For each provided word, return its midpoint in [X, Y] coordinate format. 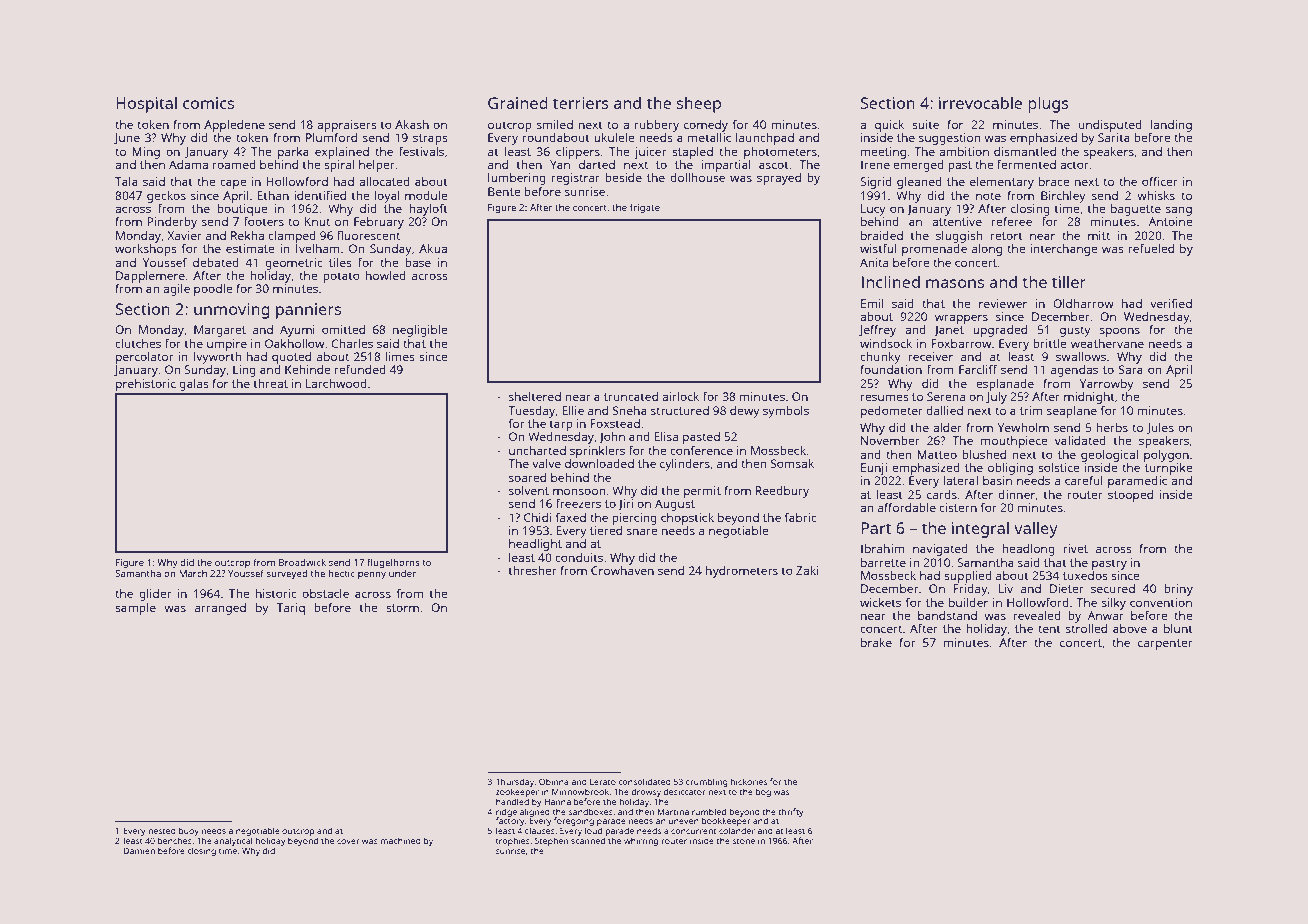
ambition [964, 151]
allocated [384, 181]
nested [162, 830]
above [1130, 628]
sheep [699, 105]
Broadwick [302, 562]
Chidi [537, 517]
